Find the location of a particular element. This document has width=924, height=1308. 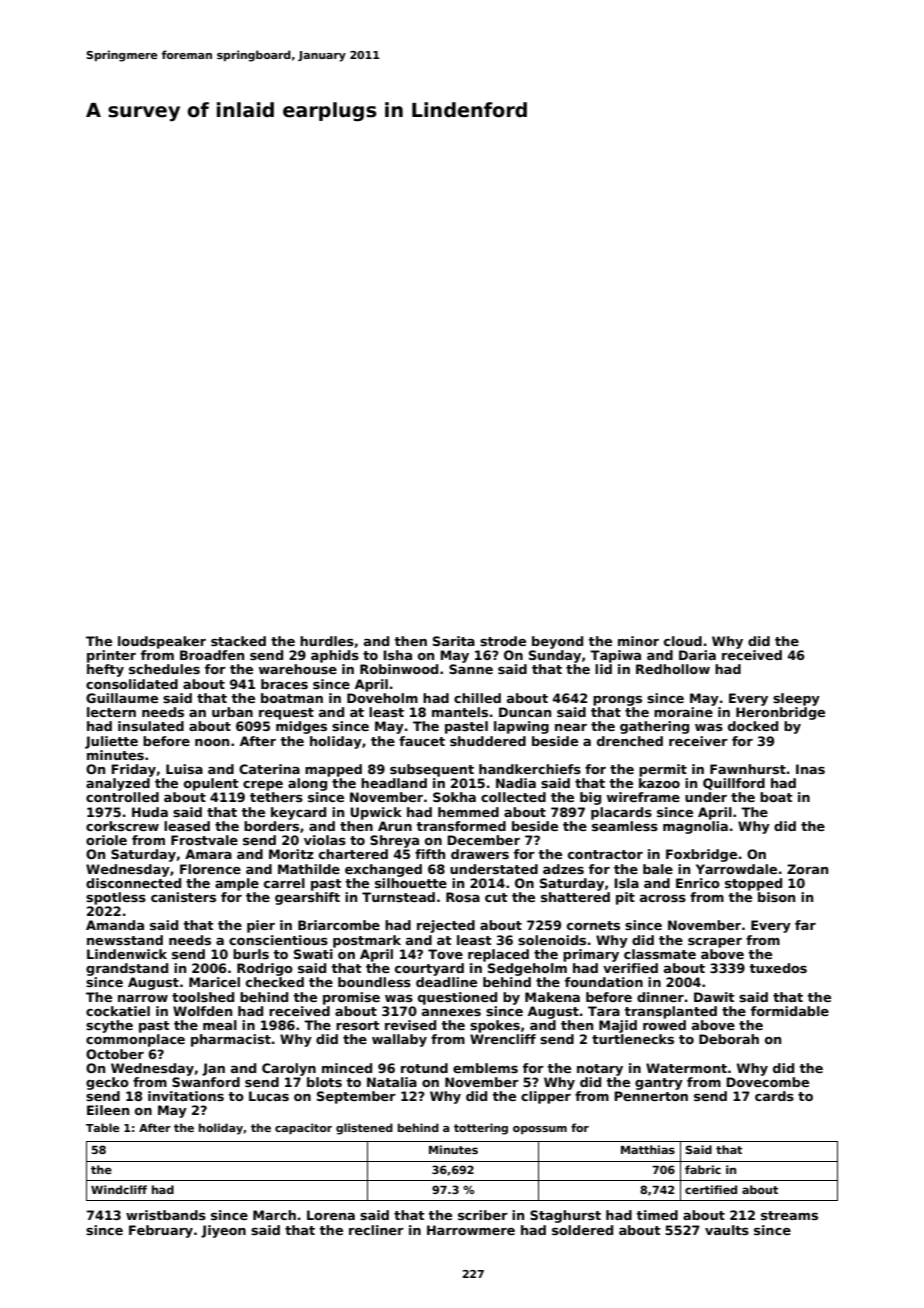

minor is located at coordinates (638, 641).
